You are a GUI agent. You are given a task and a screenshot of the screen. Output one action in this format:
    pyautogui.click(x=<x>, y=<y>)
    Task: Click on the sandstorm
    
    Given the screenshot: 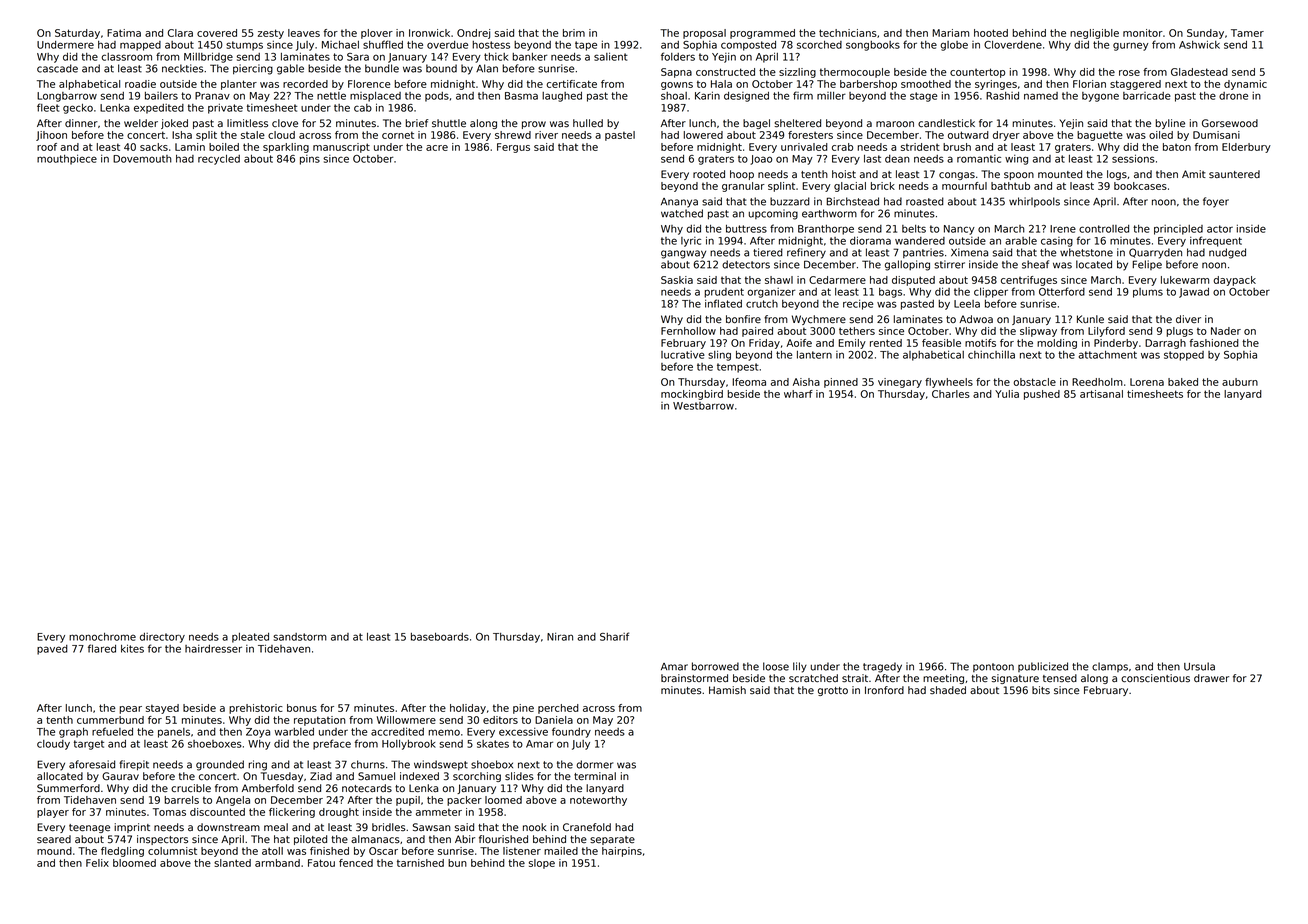 What is the action you would take?
    pyautogui.click(x=300, y=637)
